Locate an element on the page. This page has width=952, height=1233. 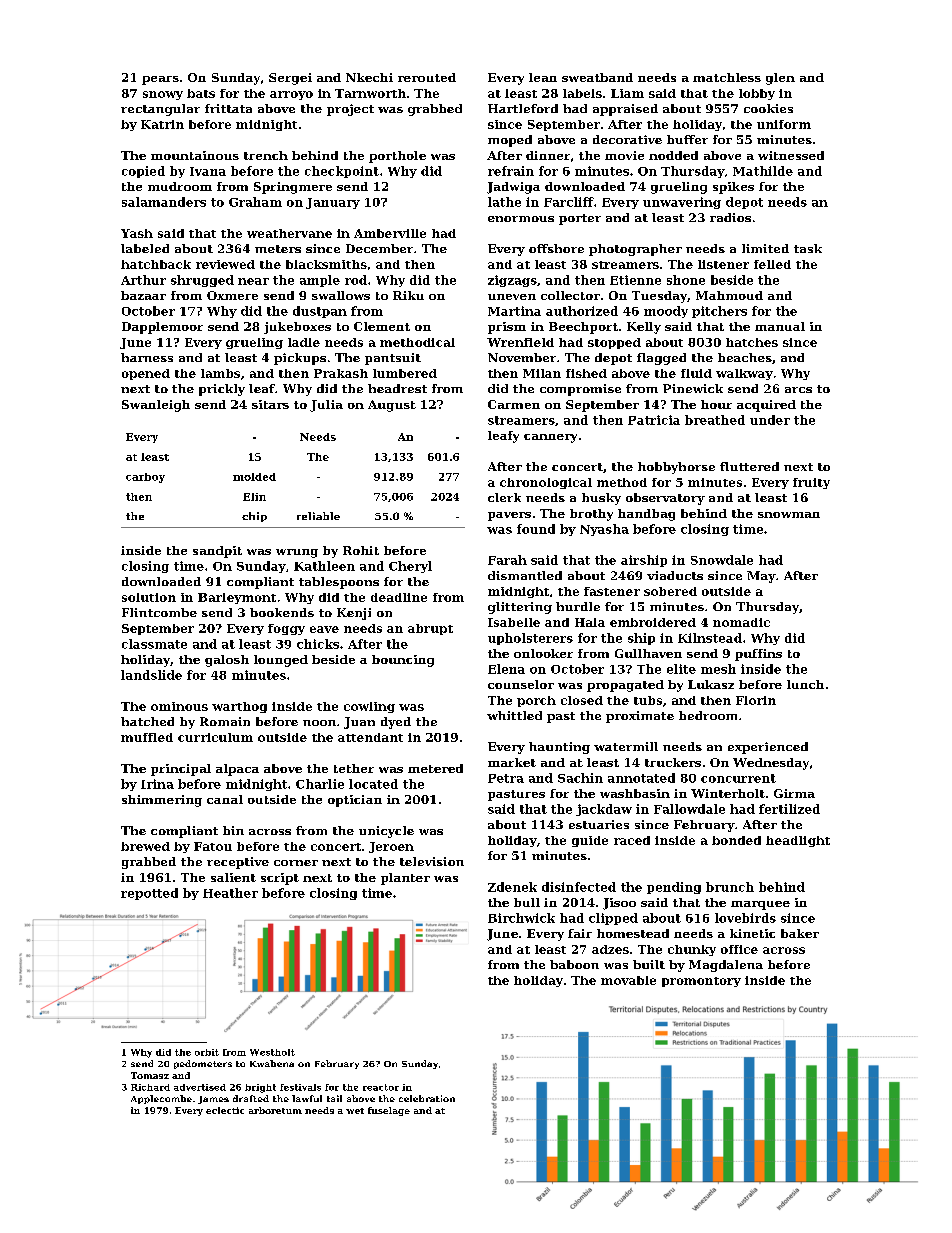
Springmere is located at coordinates (293, 188).
